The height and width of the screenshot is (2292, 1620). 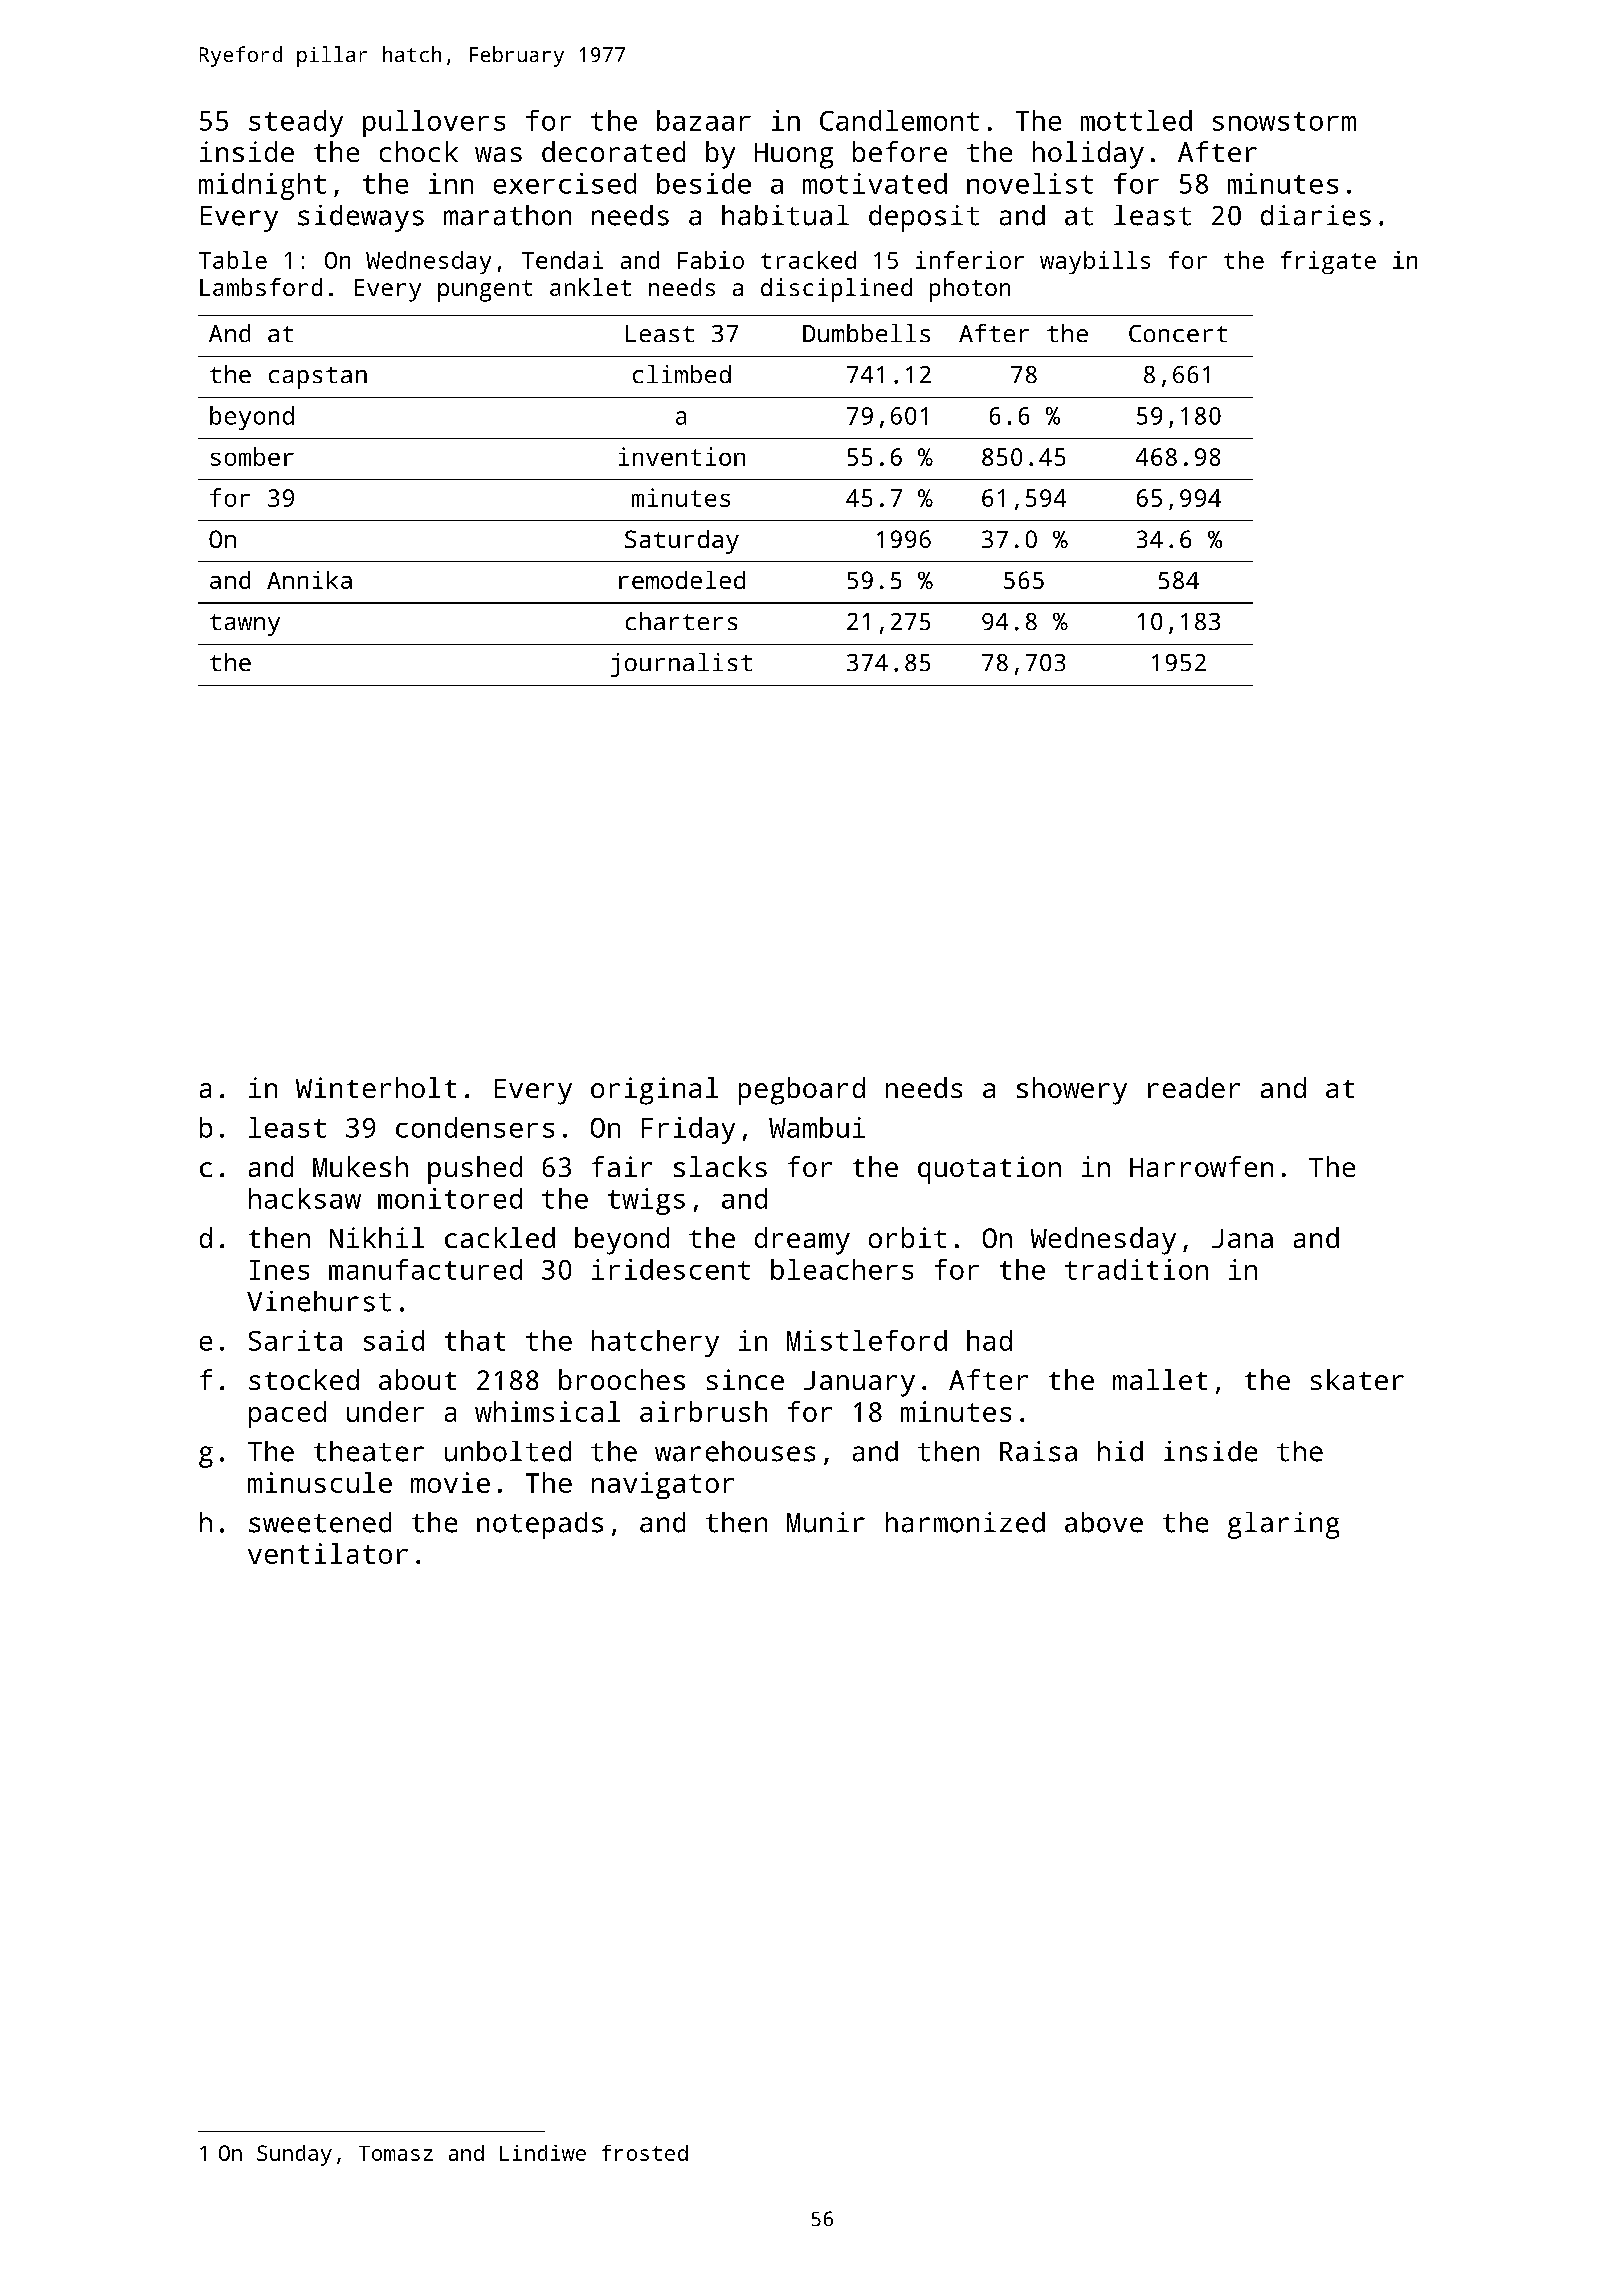 I want to click on Winterholt, so click(x=376, y=1087).
